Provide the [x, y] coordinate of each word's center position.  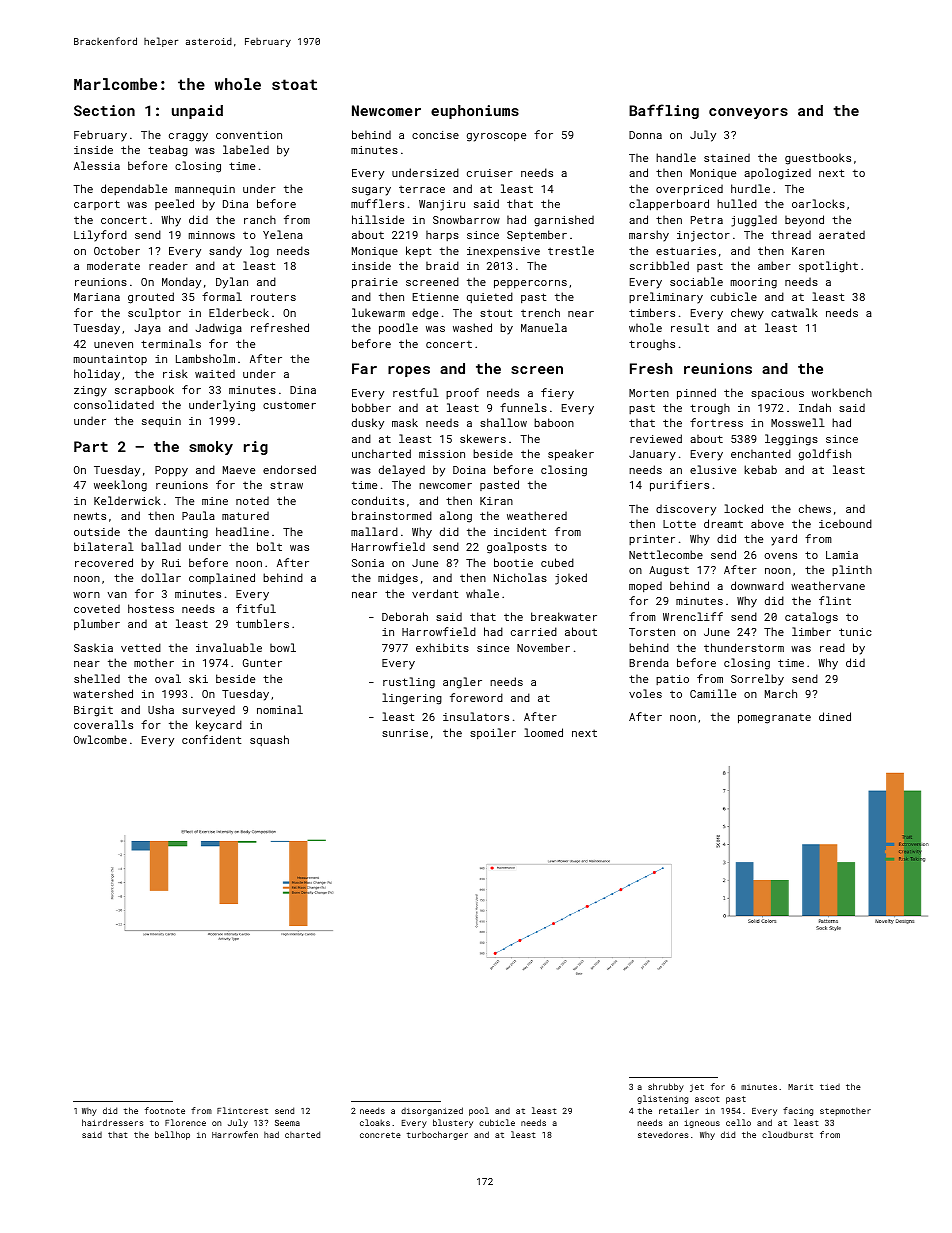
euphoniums [475, 112]
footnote [165, 1110]
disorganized [432, 1111]
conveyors [748, 113]
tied [830, 1087]
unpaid [197, 112]
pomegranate [774, 718]
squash [269, 740]
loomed [543, 732]
